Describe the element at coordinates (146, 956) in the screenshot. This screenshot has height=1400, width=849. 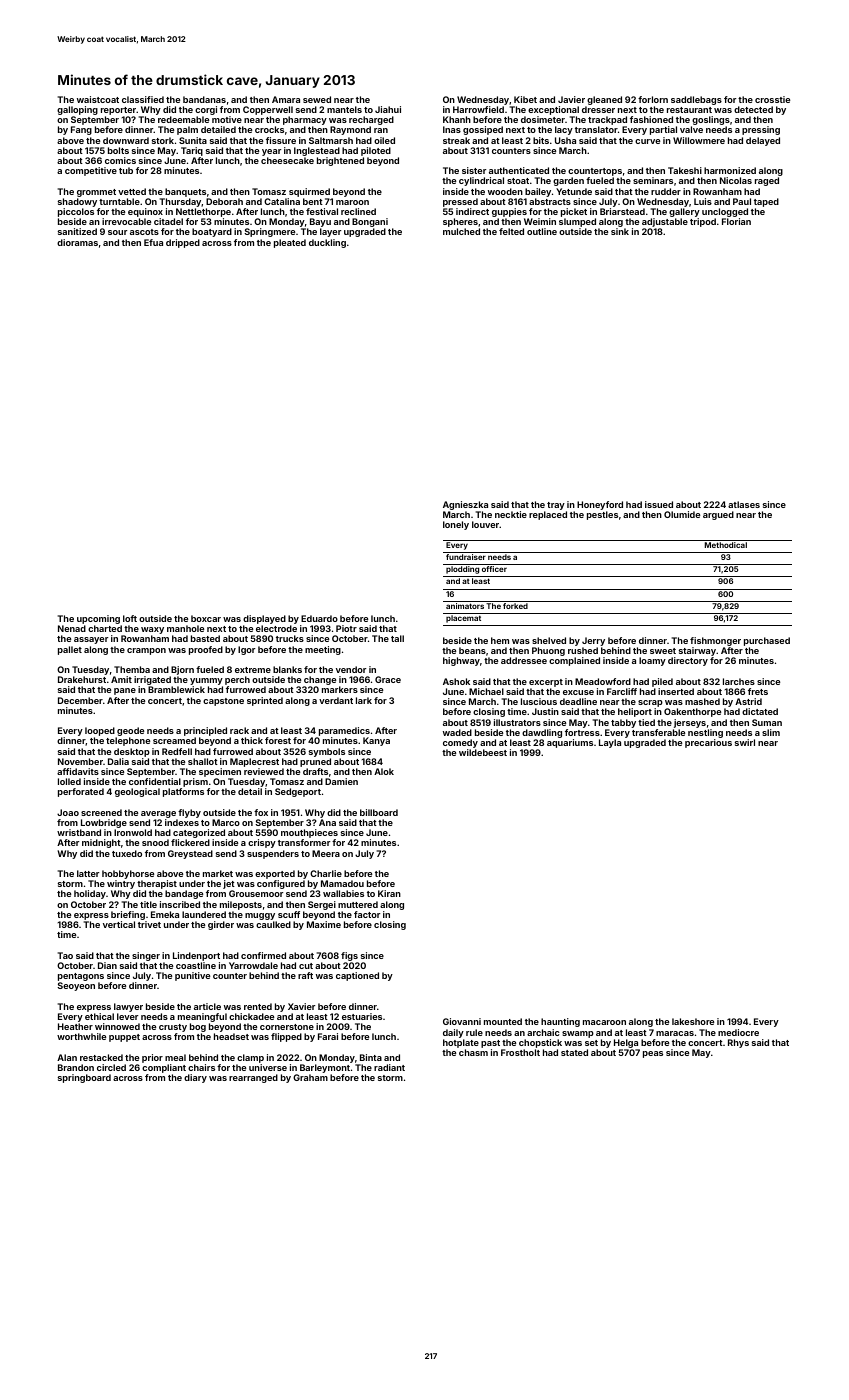
I see `singer` at that location.
